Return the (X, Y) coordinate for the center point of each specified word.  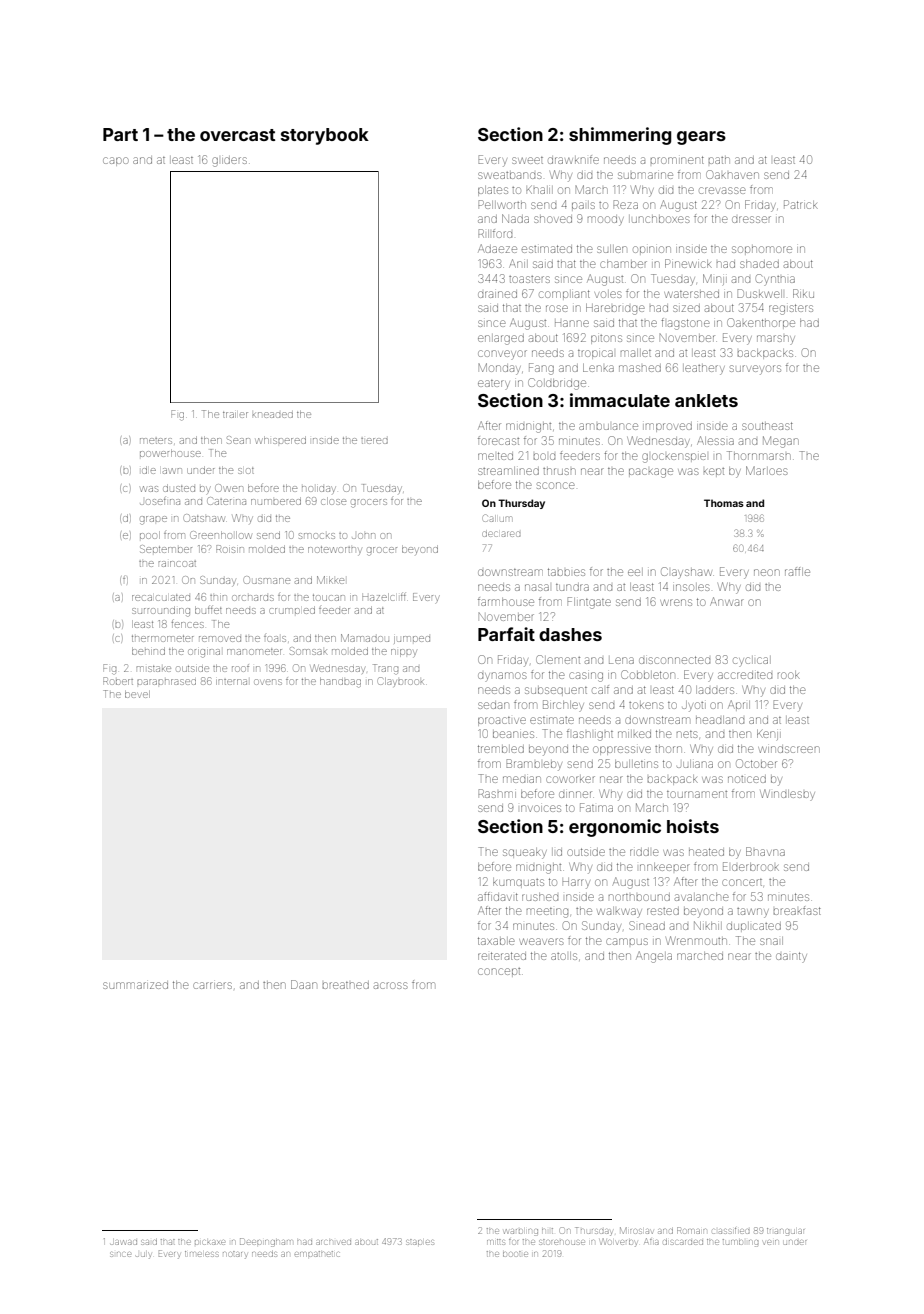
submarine (645, 175)
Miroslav (636, 1230)
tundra (572, 587)
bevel (137, 694)
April (739, 704)
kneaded (272, 415)
